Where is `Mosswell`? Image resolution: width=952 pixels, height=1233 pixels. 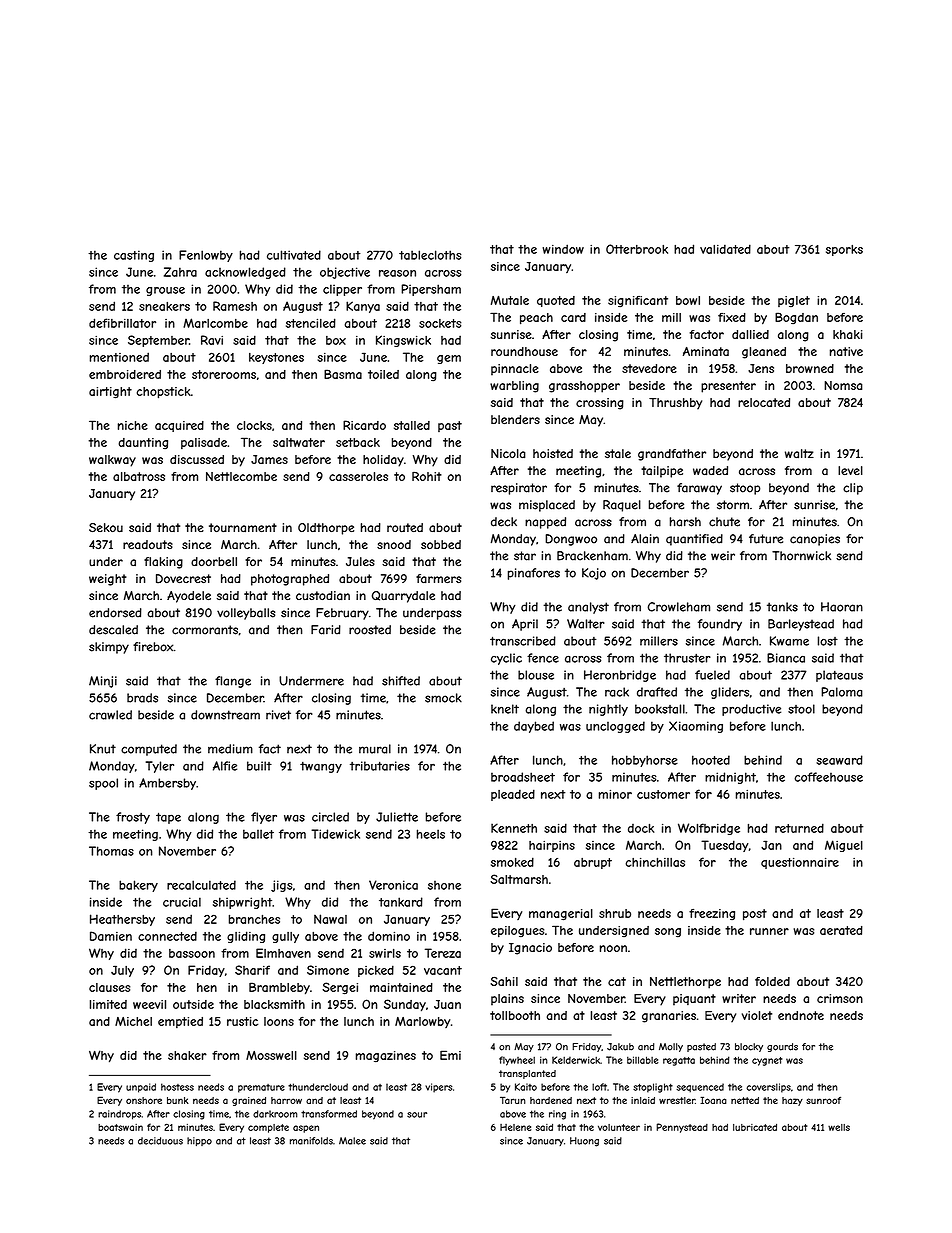 Mosswell is located at coordinates (271, 1055).
